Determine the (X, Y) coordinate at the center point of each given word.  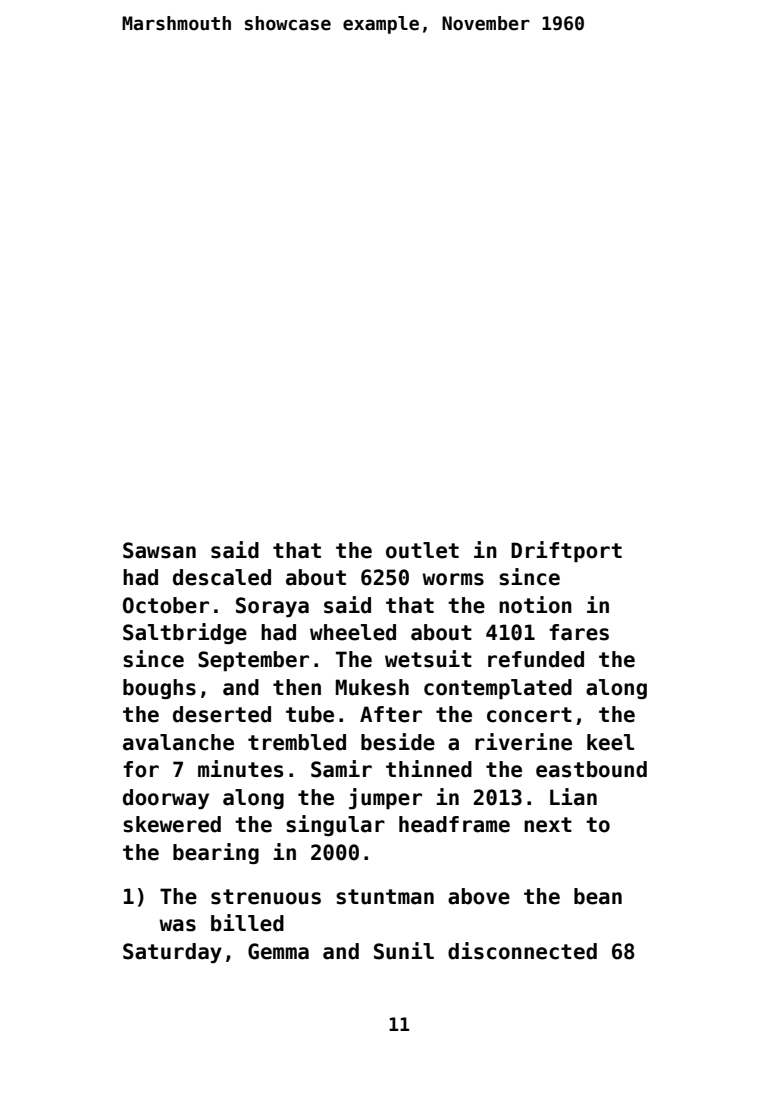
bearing (216, 853)
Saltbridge (185, 633)
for (141, 769)
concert (529, 715)
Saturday (172, 953)
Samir (341, 769)
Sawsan (159, 550)
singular (335, 825)
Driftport (566, 552)
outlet (422, 550)
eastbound (591, 769)
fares (579, 632)
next (548, 825)
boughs (159, 689)
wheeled (353, 632)
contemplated (498, 689)
